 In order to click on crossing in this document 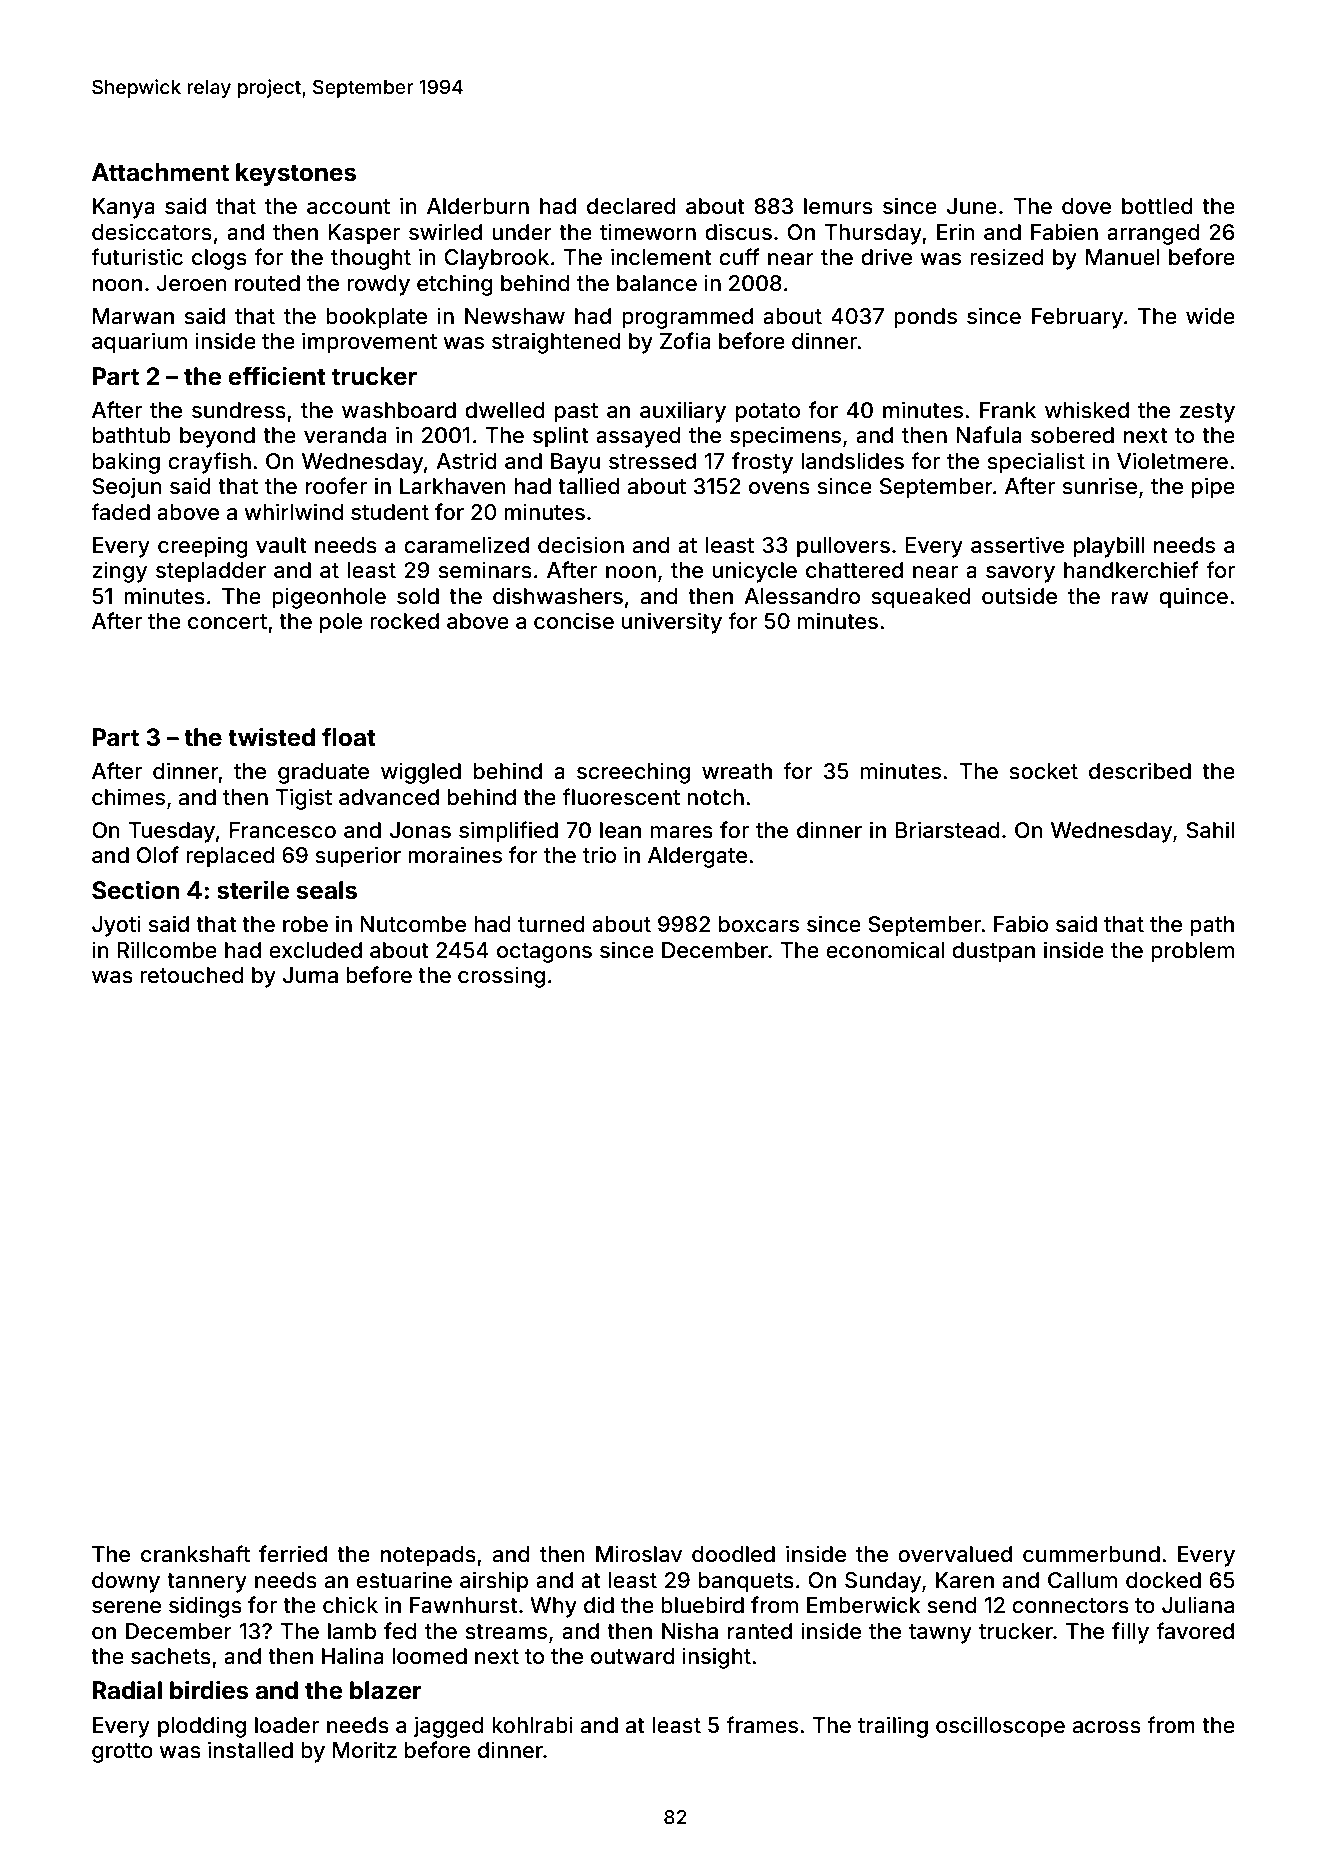, I will do `click(501, 977)`.
